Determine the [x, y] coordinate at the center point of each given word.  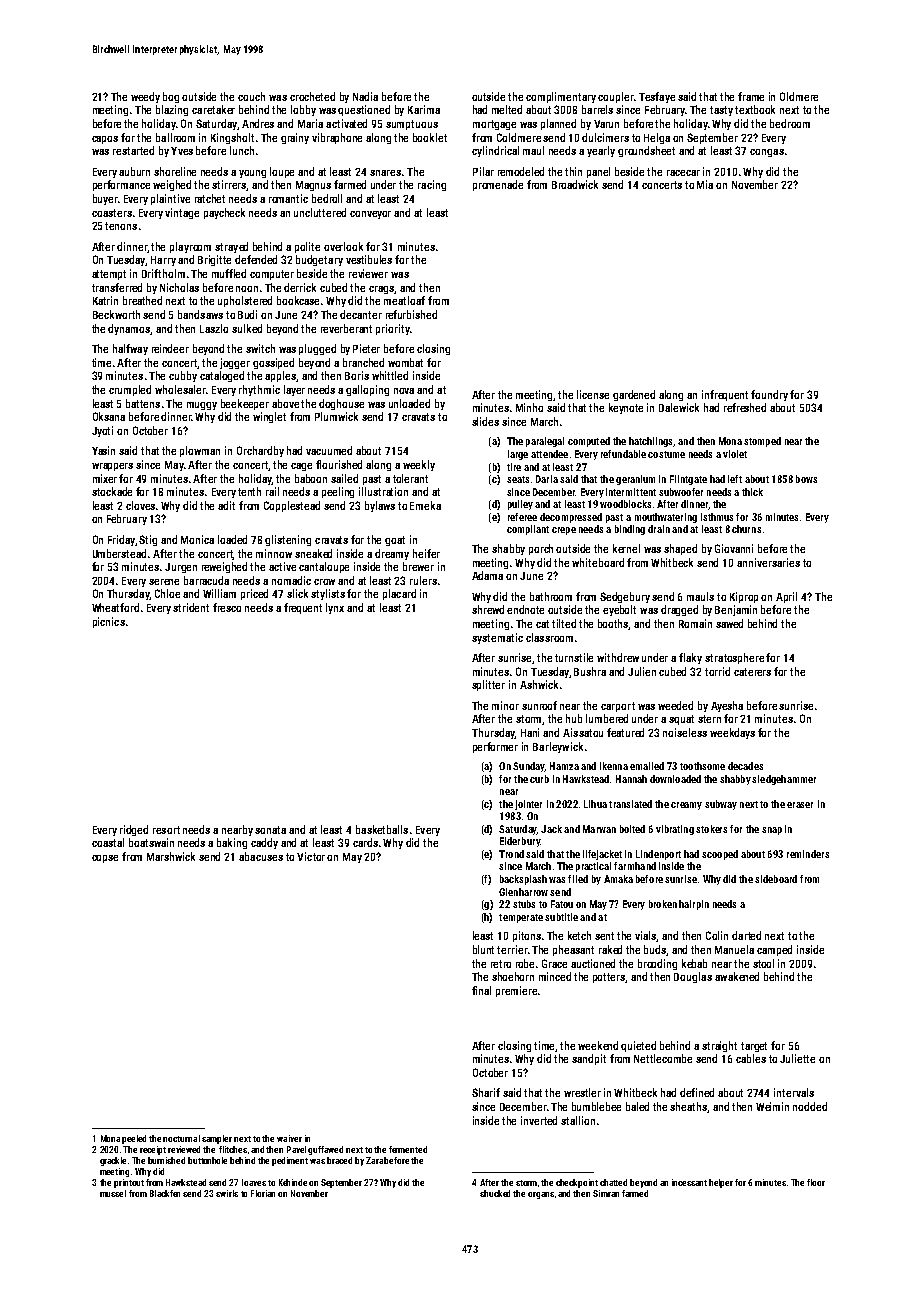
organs [541, 1195]
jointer [528, 805]
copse [105, 859]
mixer [105, 478]
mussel [113, 1193]
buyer [105, 199]
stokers [711, 829]
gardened [634, 395]
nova [404, 391]
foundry [769, 395]
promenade [498, 185]
